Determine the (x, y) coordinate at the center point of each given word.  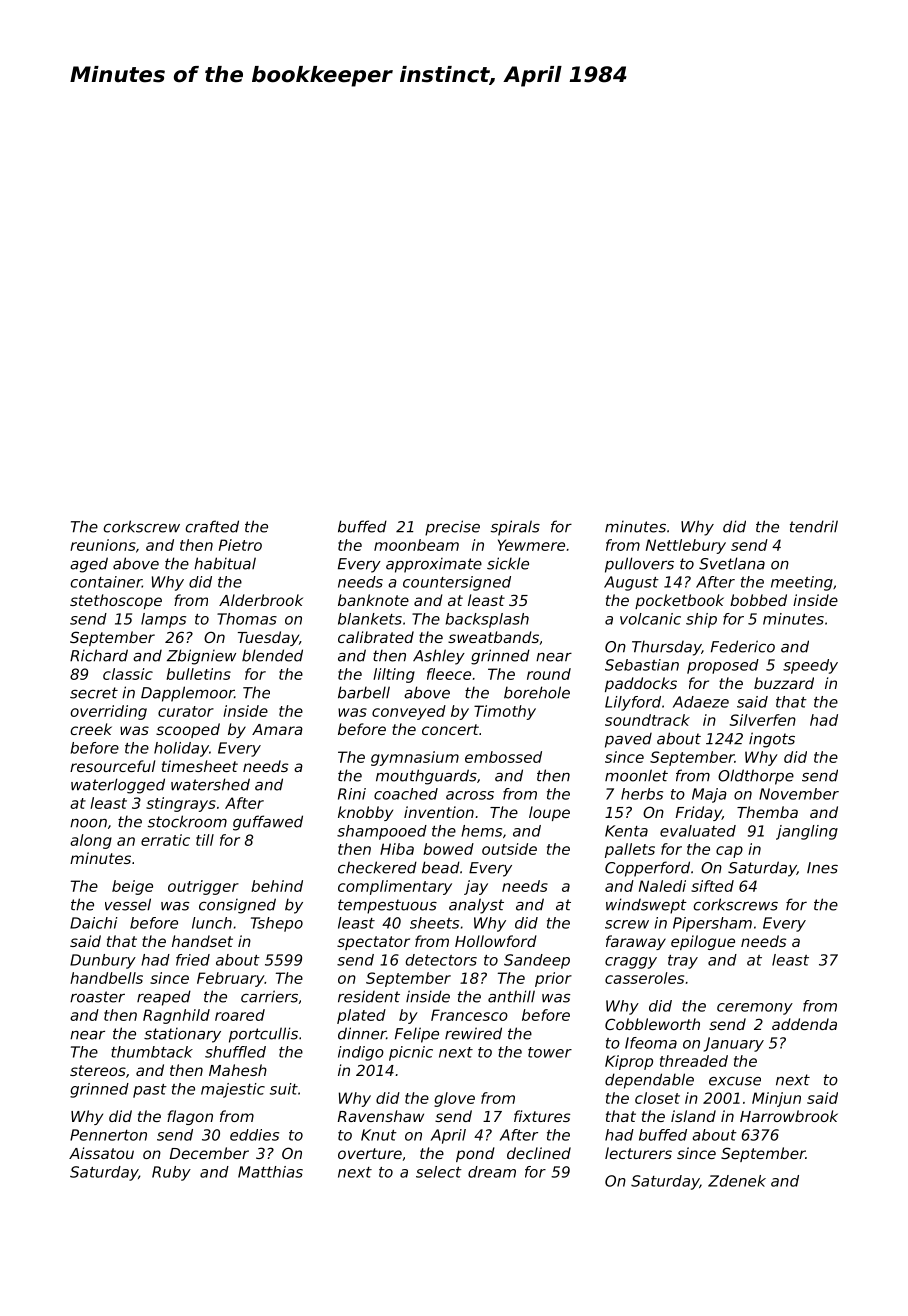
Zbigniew (201, 657)
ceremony (755, 1009)
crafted (212, 526)
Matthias (270, 1172)
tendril (814, 526)
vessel (128, 904)
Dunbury (103, 961)
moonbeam (416, 545)
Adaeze (701, 702)
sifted (712, 886)
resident (369, 996)
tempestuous (387, 906)
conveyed (409, 712)
